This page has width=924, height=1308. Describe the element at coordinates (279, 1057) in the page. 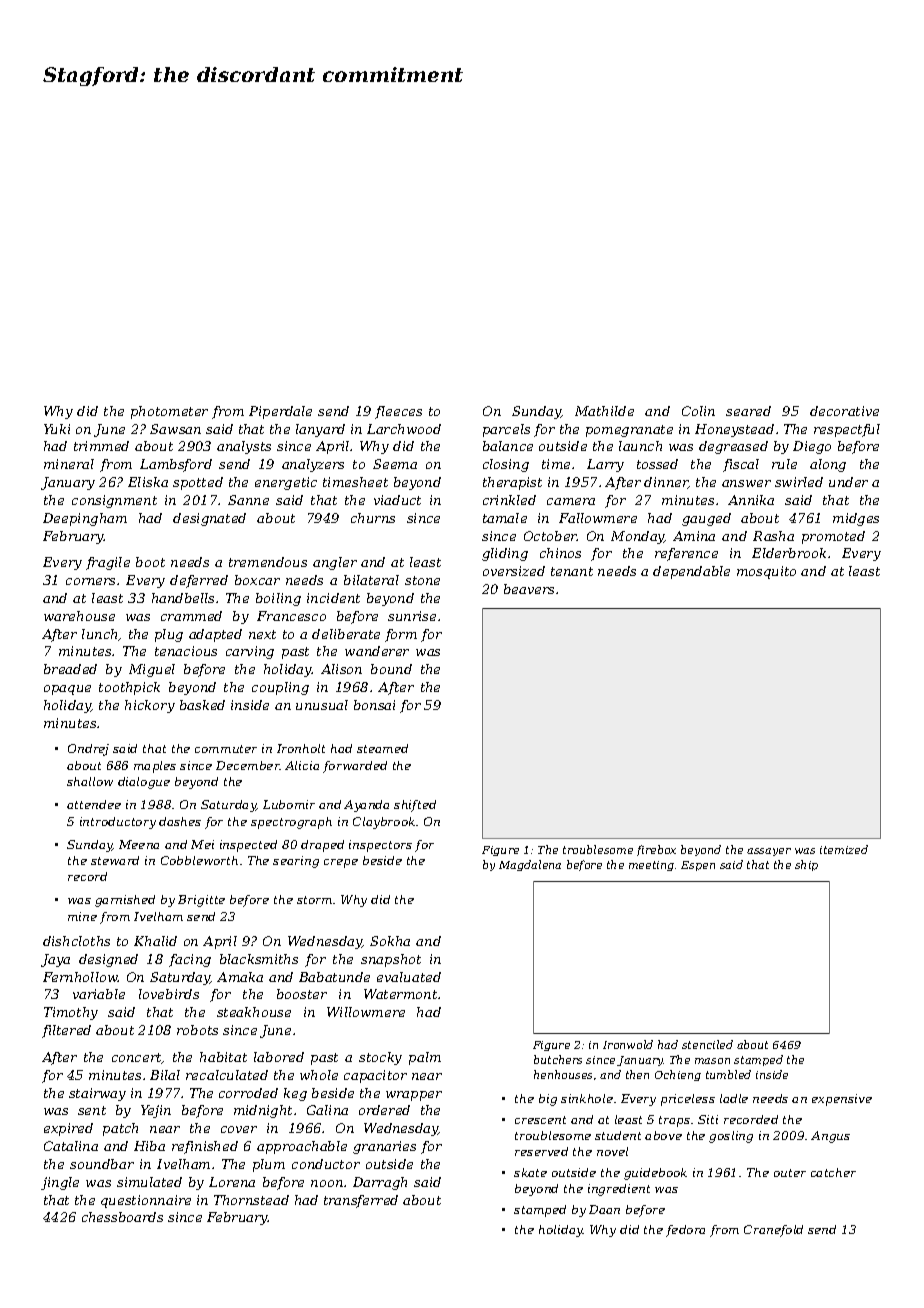

I see `labored` at that location.
